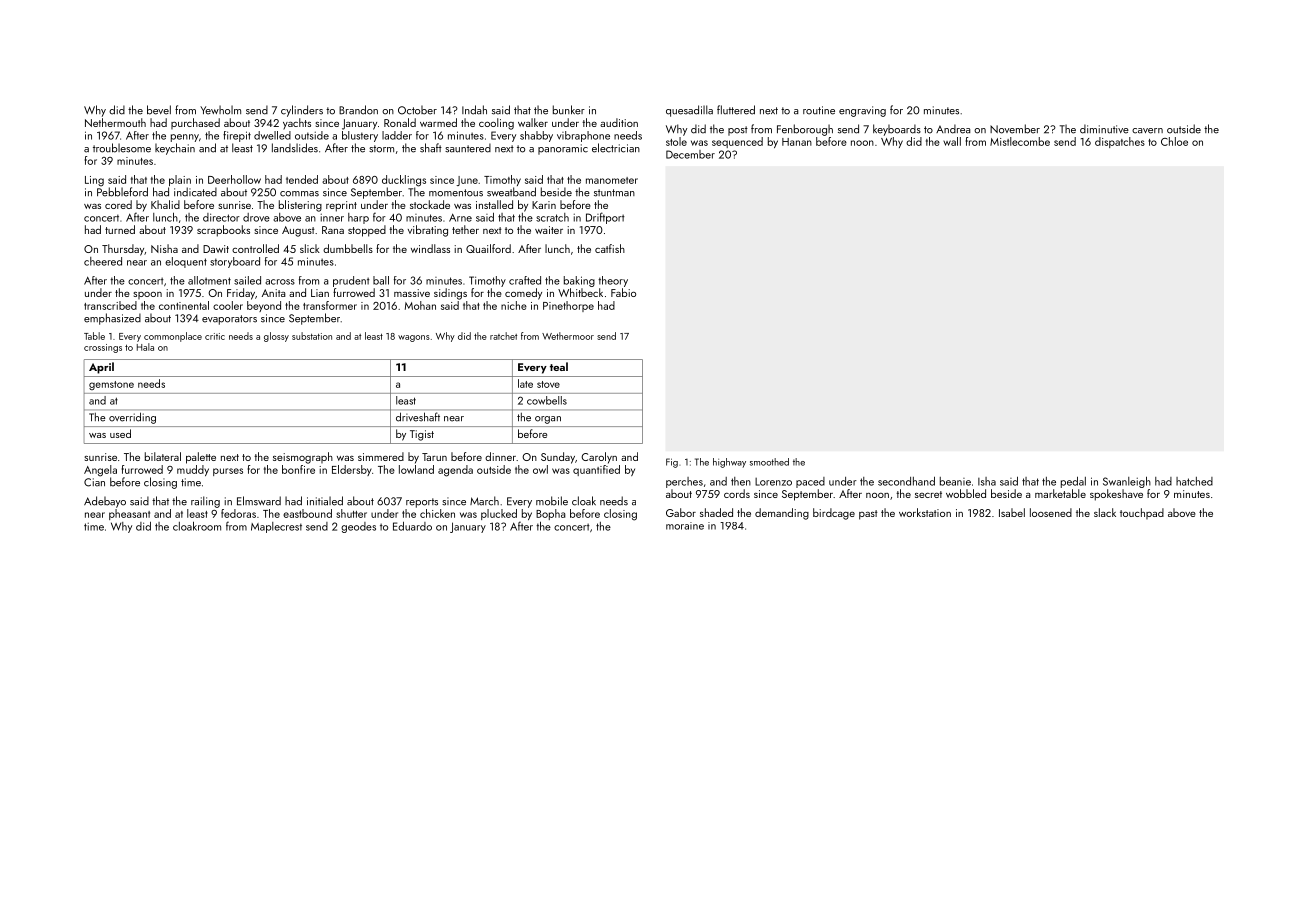 The image size is (1308, 924). I want to click on moraine, so click(685, 526).
